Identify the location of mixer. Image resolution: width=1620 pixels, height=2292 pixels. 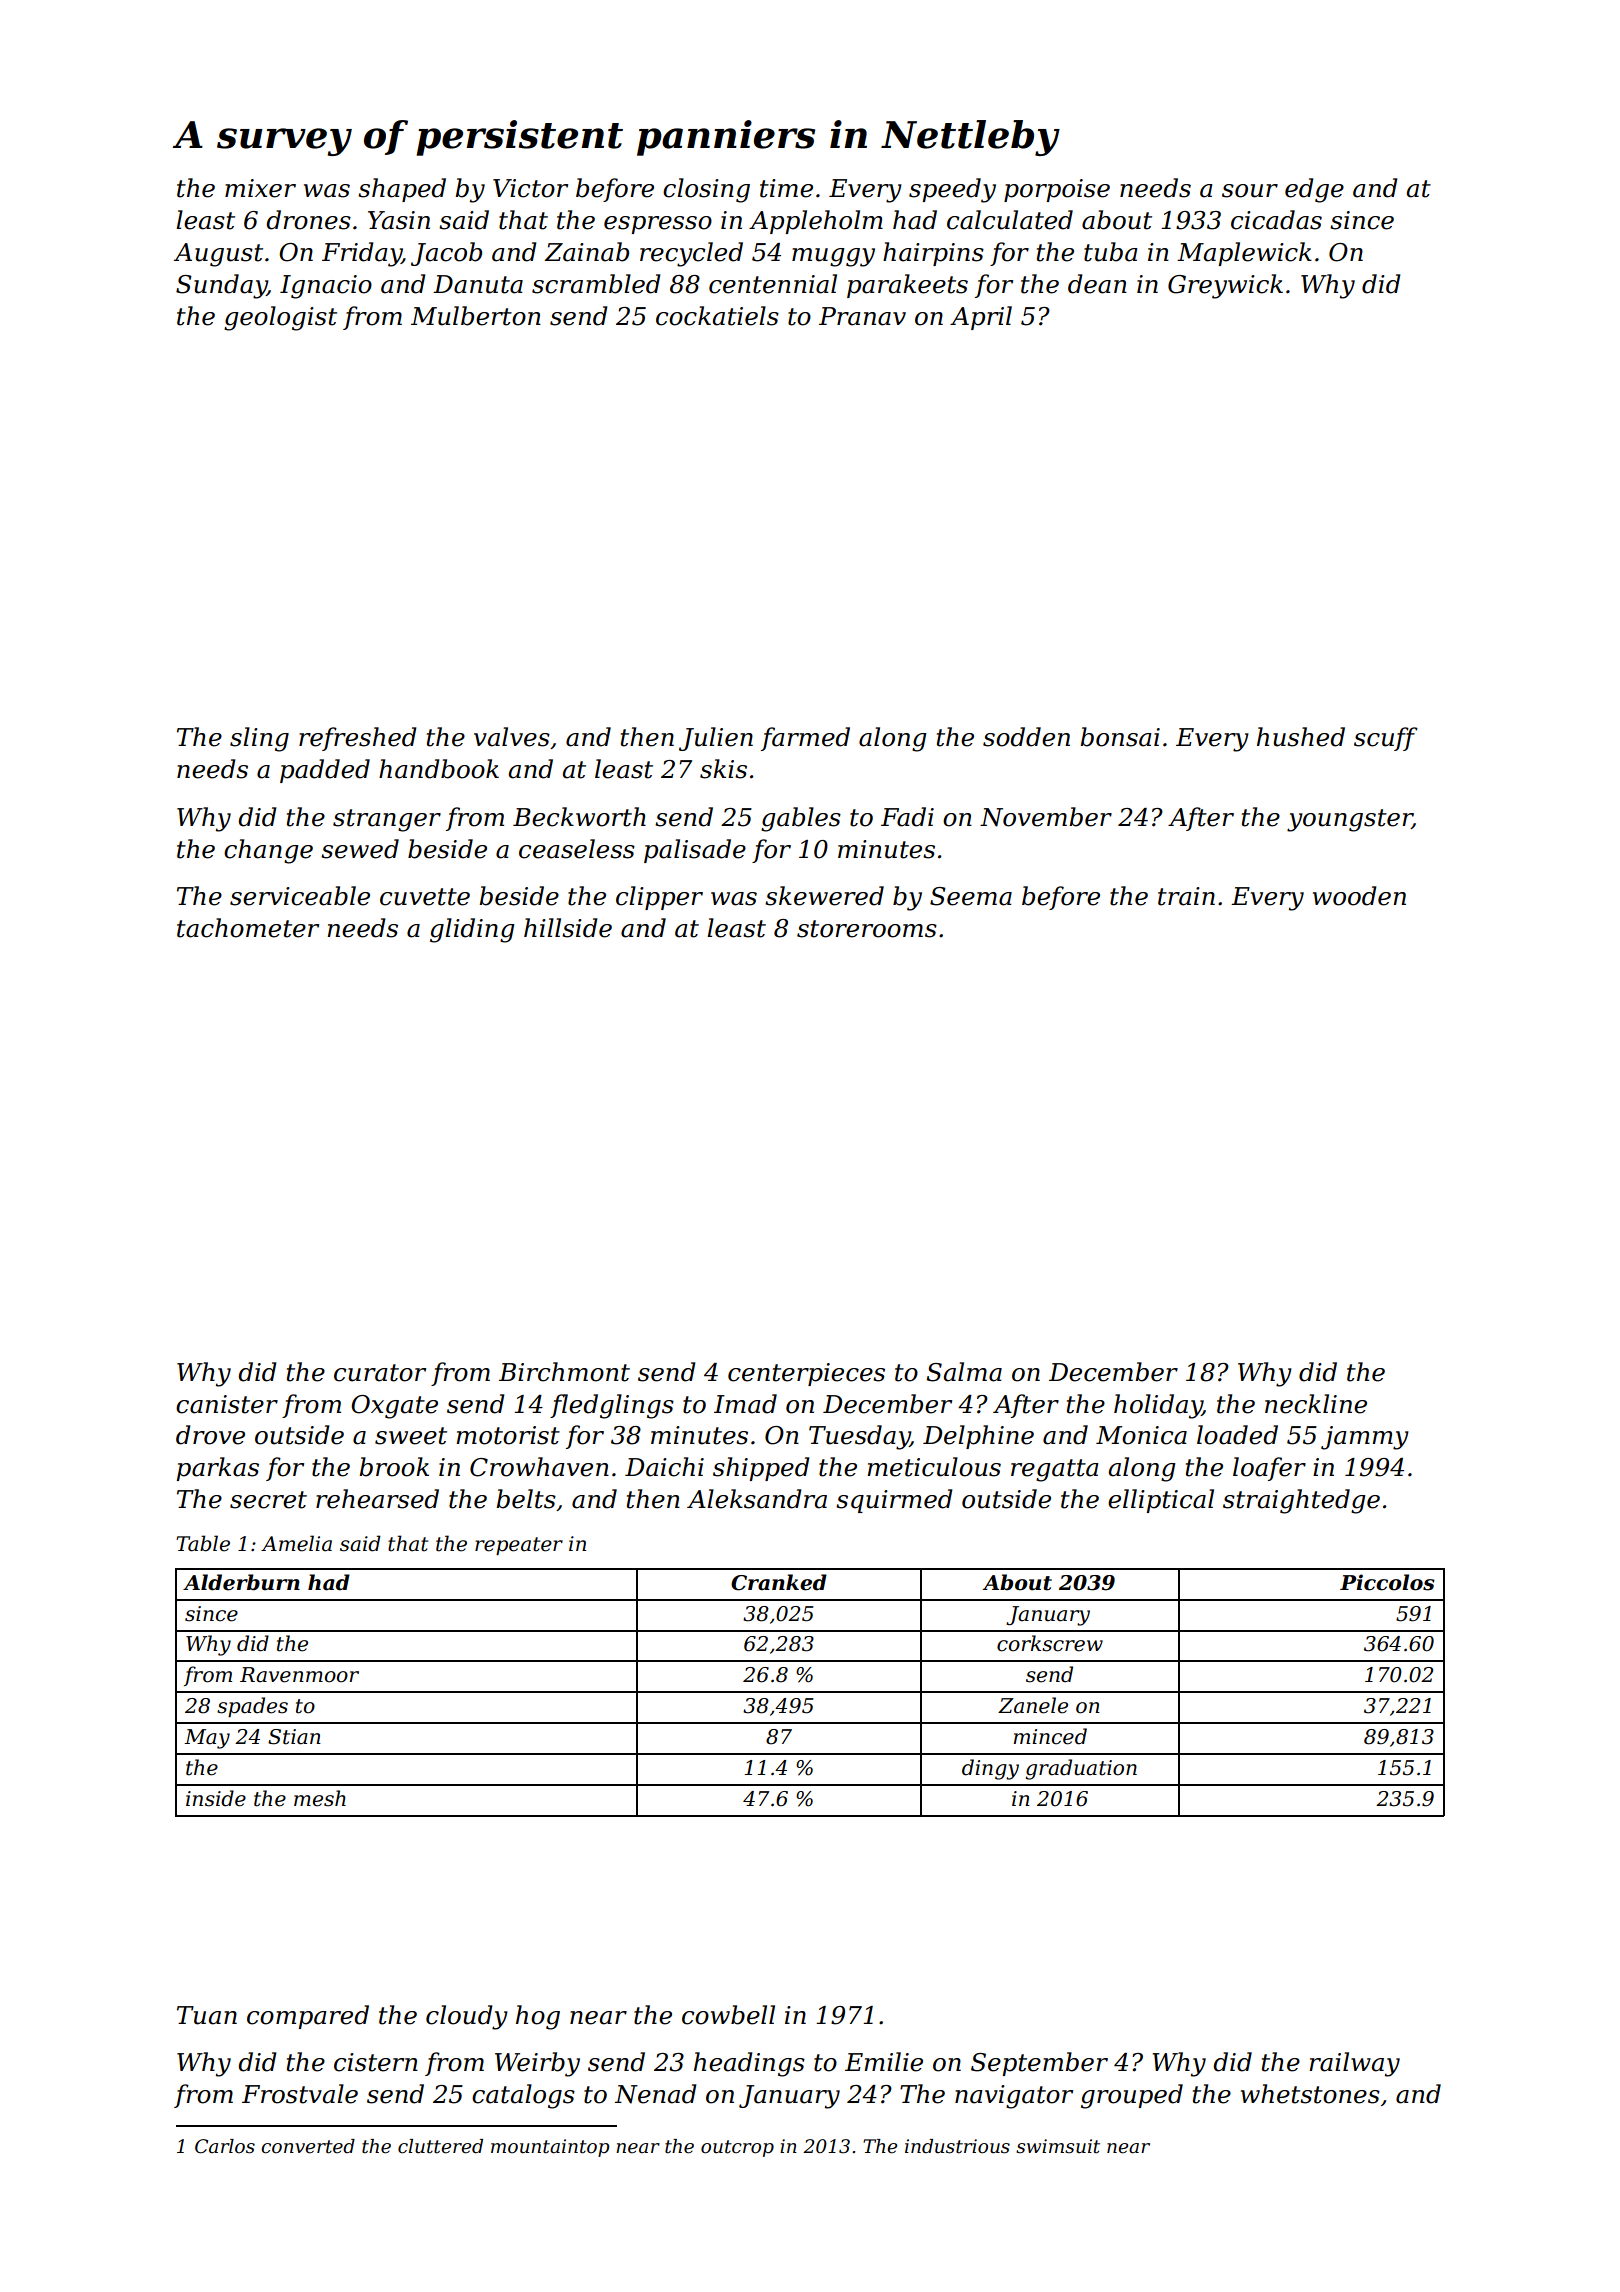
(260, 188).
